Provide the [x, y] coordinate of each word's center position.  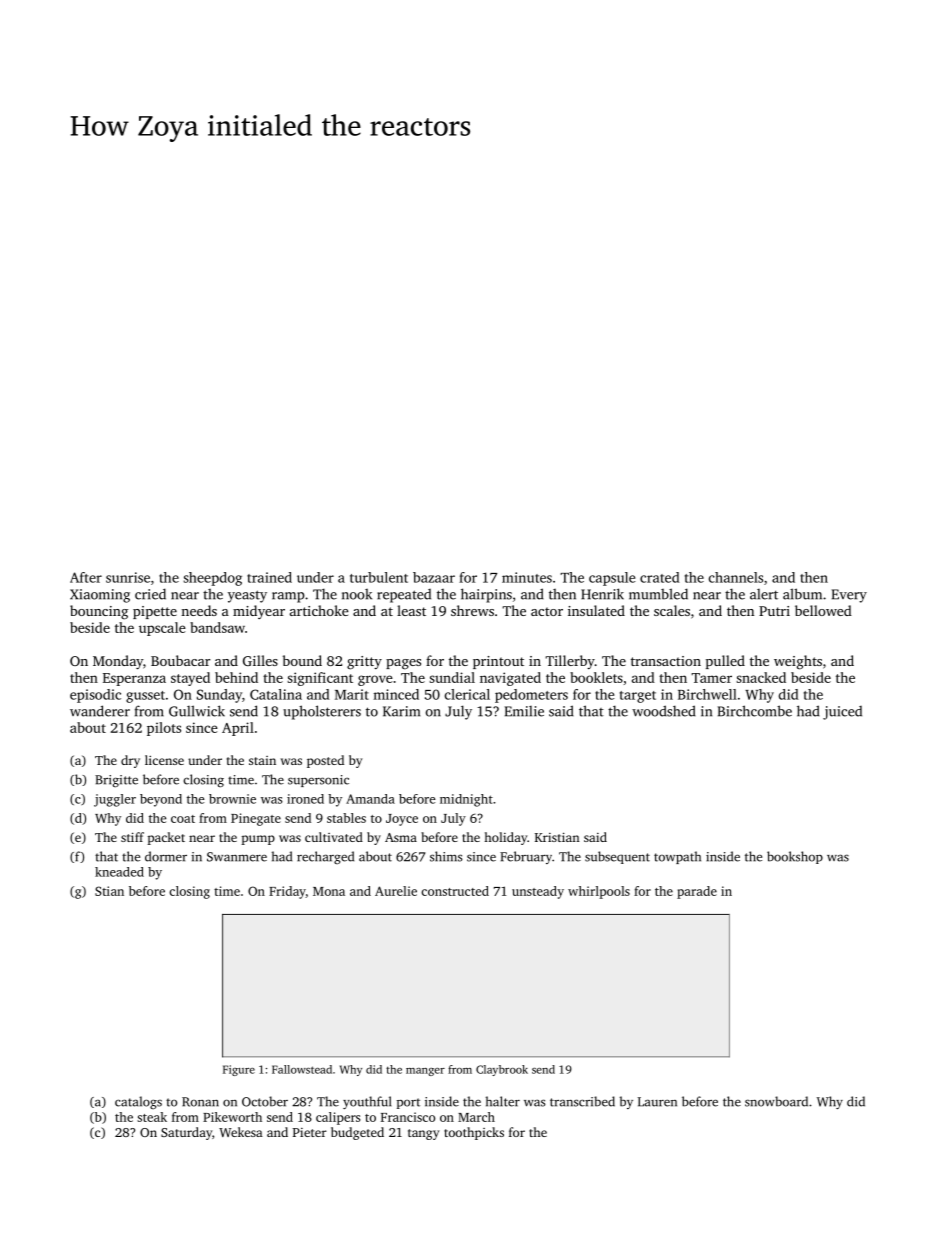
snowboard [776, 1101]
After [86, 577]
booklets [596, 677]
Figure [239, 1070]
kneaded [119, 872]
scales [672, 610]
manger [425, 1072]
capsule [612, 579]
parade [697, 892]
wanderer [100, 711]
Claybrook [502, 1070]
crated [660, 577]
